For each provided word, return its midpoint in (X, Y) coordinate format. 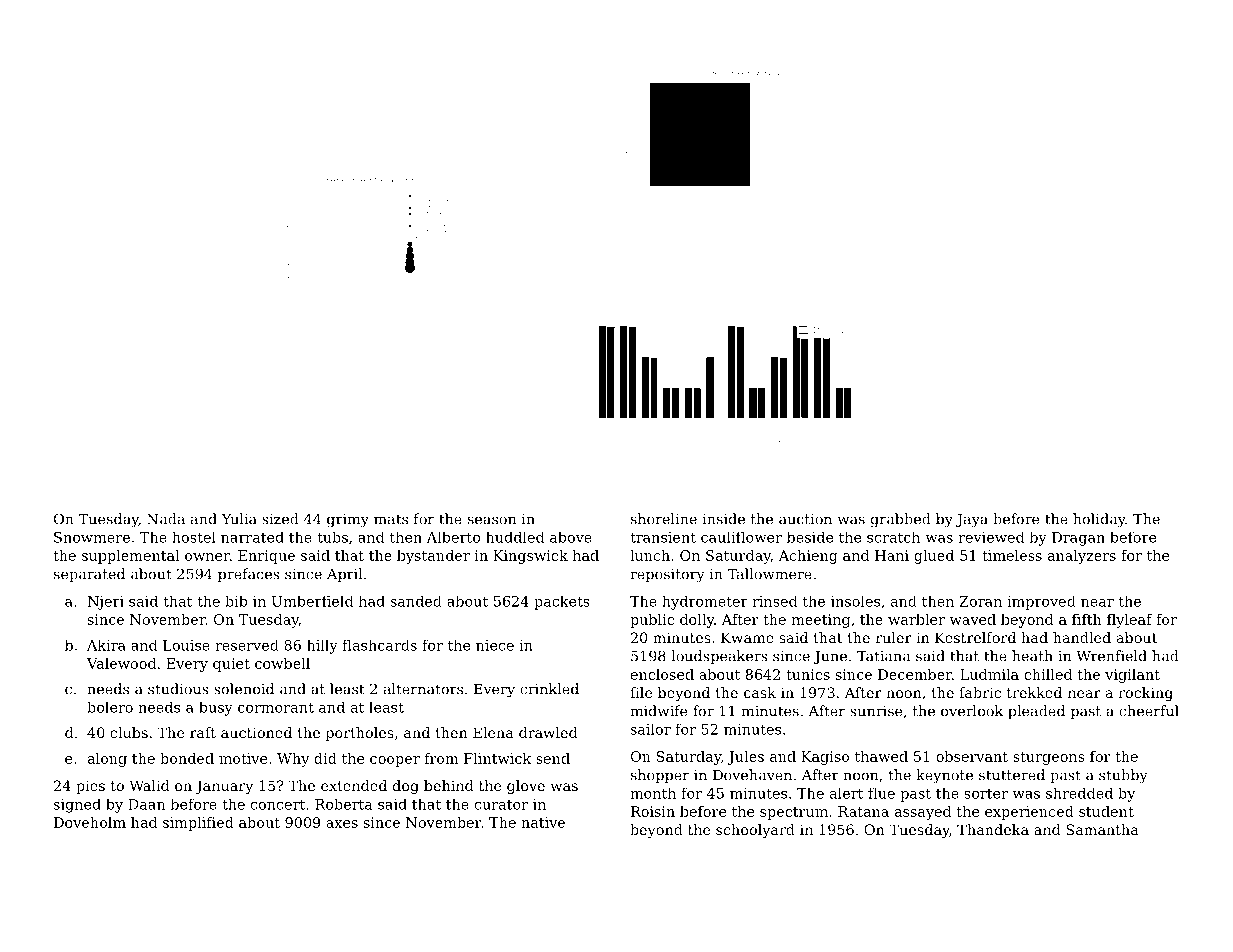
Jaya (972, 521)
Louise (186, 645)
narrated (252, 537)
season (492, 520)
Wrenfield (1111, 656)
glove (526, 787)
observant (972, 756)
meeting (821, 621)
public (652, 621)
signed (77, 805)
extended (354, 785)
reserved (247, 645)
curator (501, 805)
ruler (894, 637)
